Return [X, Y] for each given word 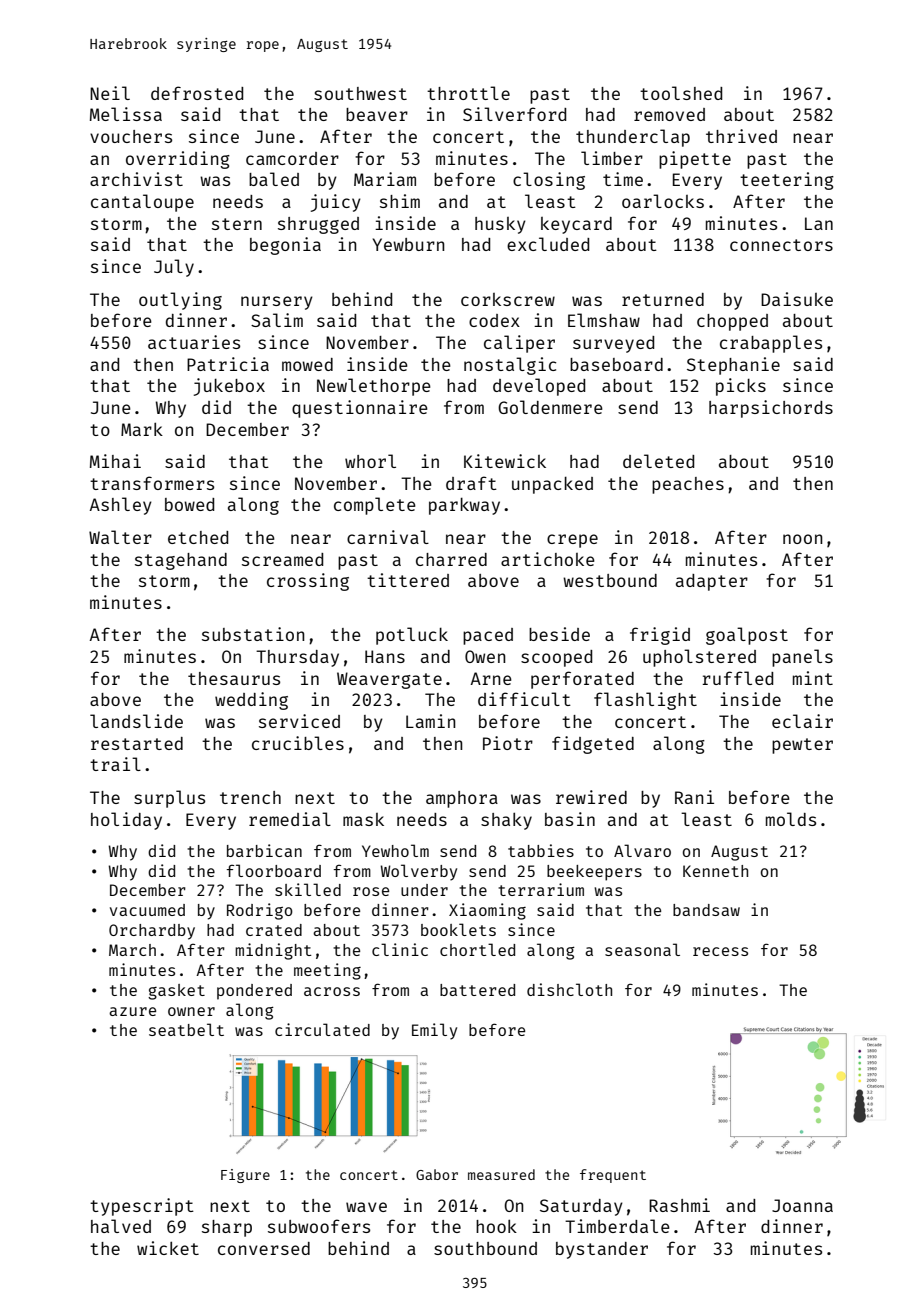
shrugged [318, 225]
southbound [485, 1248]
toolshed [681, 93]
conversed [264, 1248]
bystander [602, 1250]
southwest [360, 93]
